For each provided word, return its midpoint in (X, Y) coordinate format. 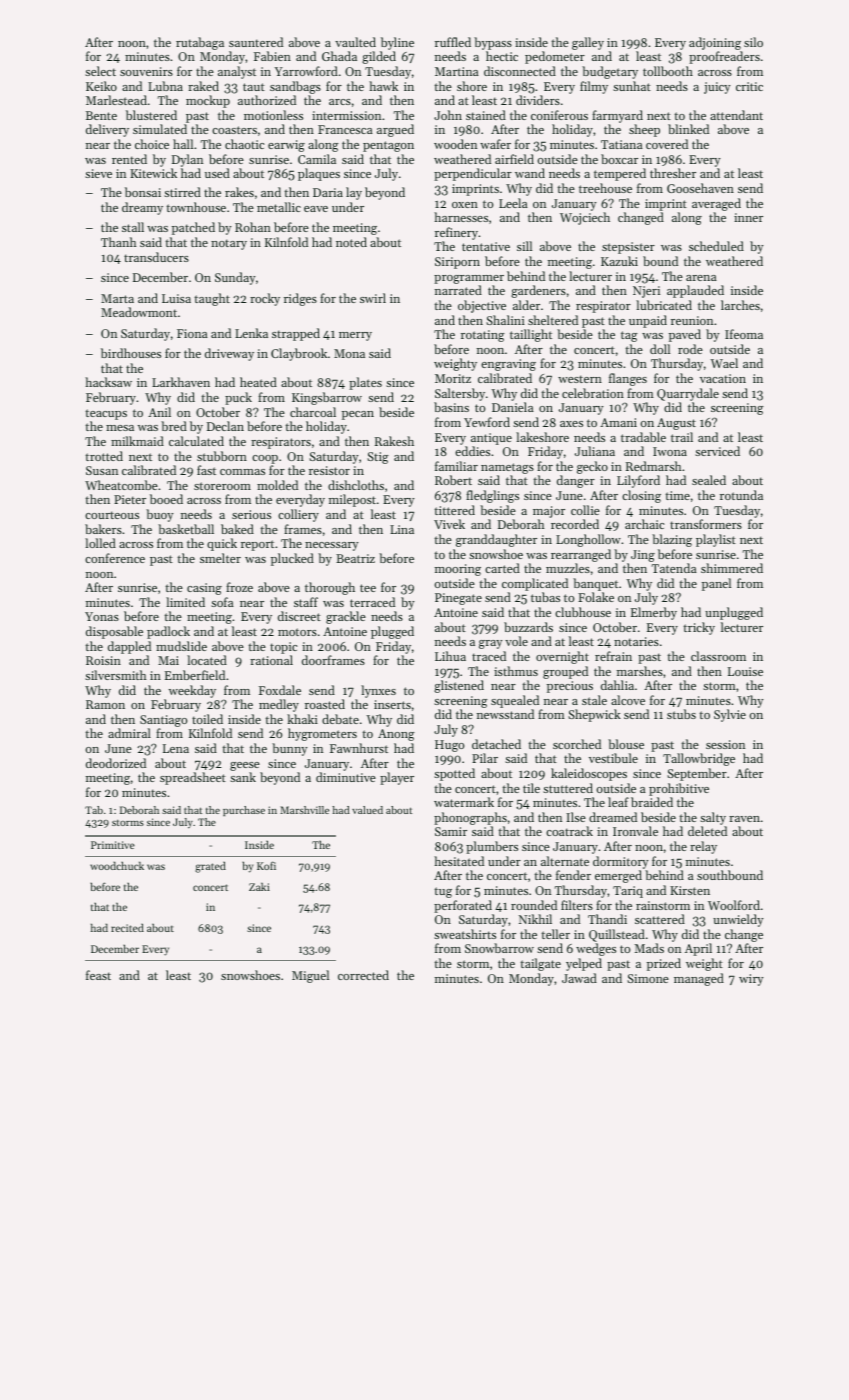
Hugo (449, 746)
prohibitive (679, 789)
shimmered (732, 568)
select (100, 71)
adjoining (715, 43)
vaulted (355, 42)
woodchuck (117, 865)
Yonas (102, 616)
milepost (352, 500)
